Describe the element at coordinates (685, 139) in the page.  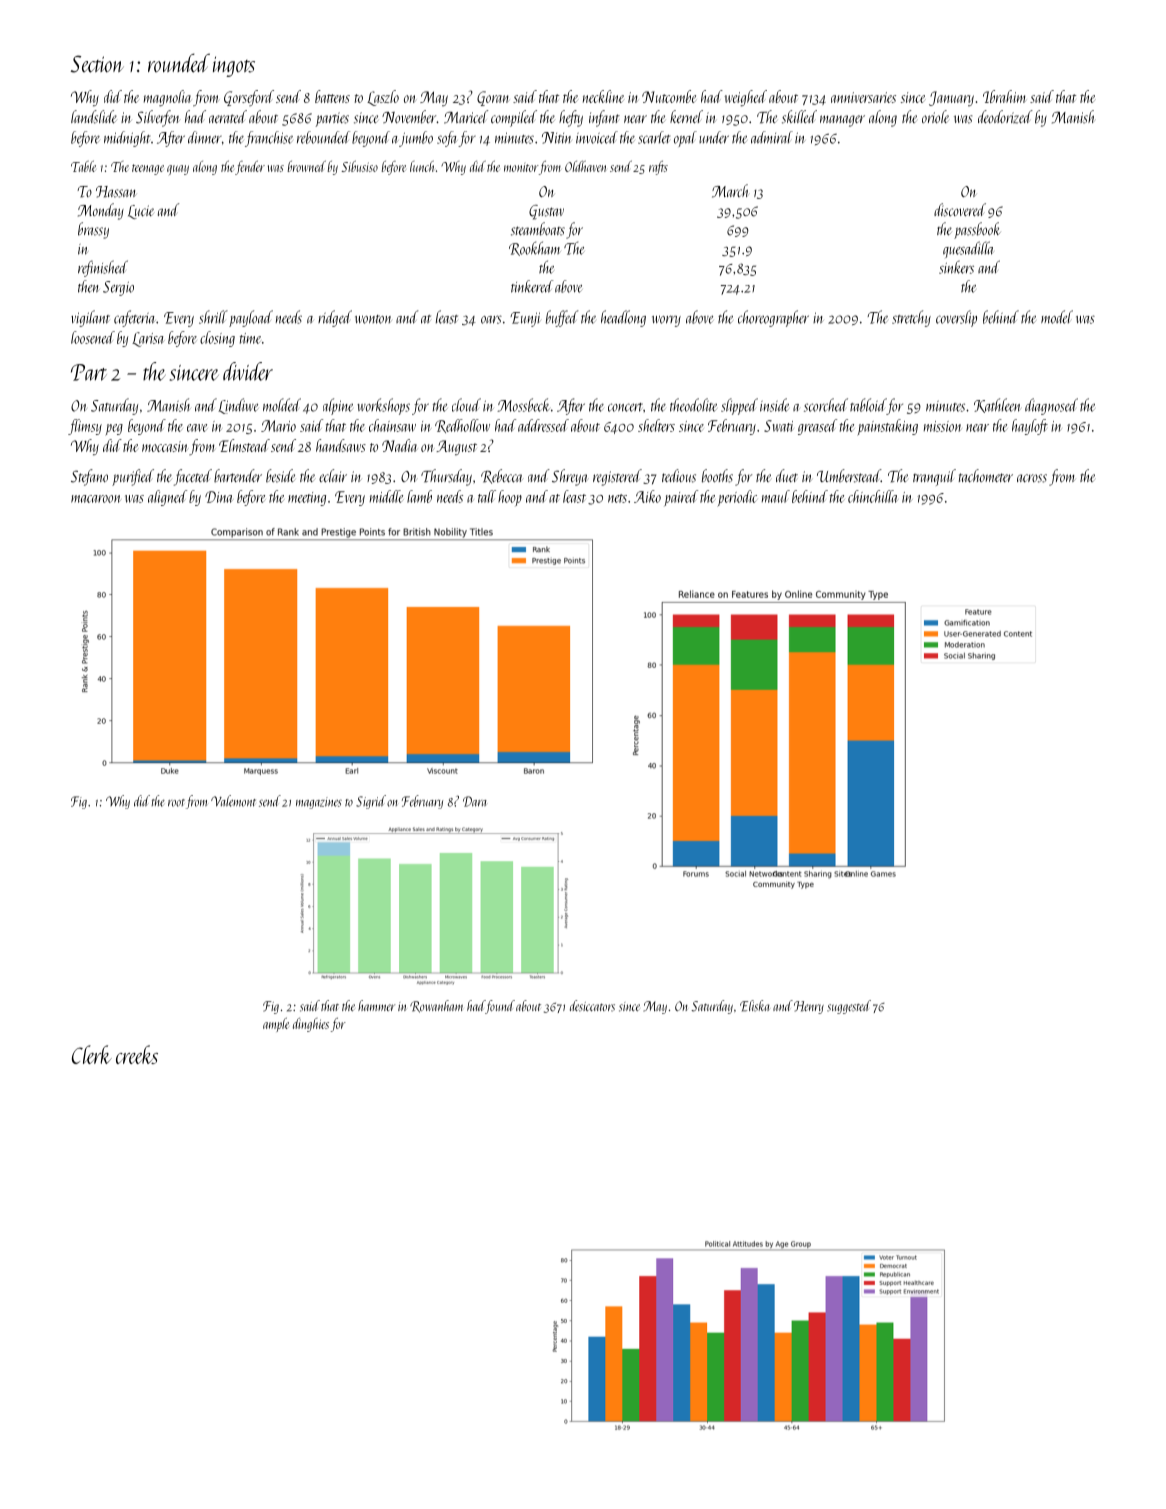
I see `opal` at that location.
